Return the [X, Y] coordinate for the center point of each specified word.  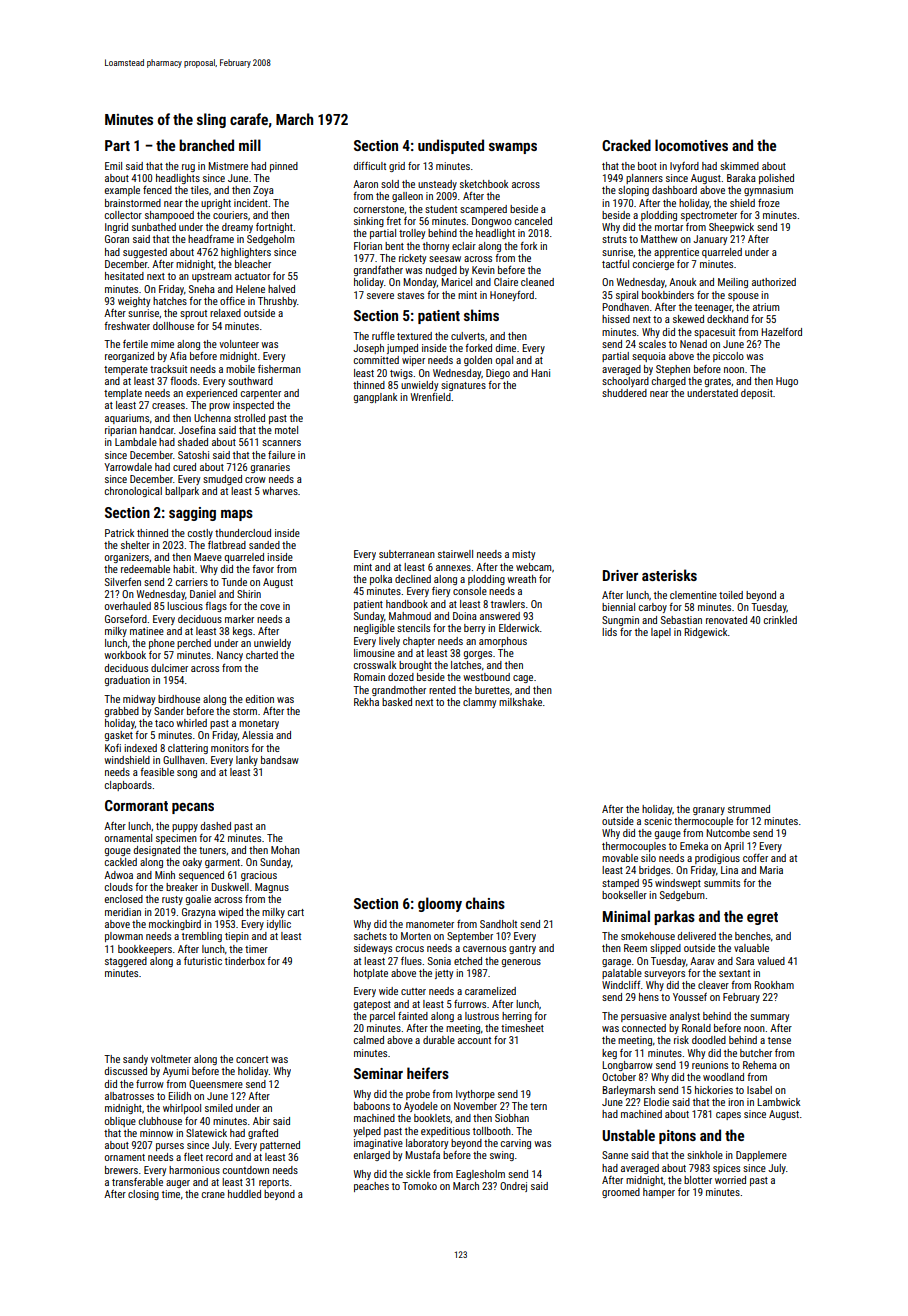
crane [213, 1195]
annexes [453, 568]
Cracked [626, 145]
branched [206, 145]
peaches [371, 1187]
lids [609, 632]
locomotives [691, 145]
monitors [230, 748]
